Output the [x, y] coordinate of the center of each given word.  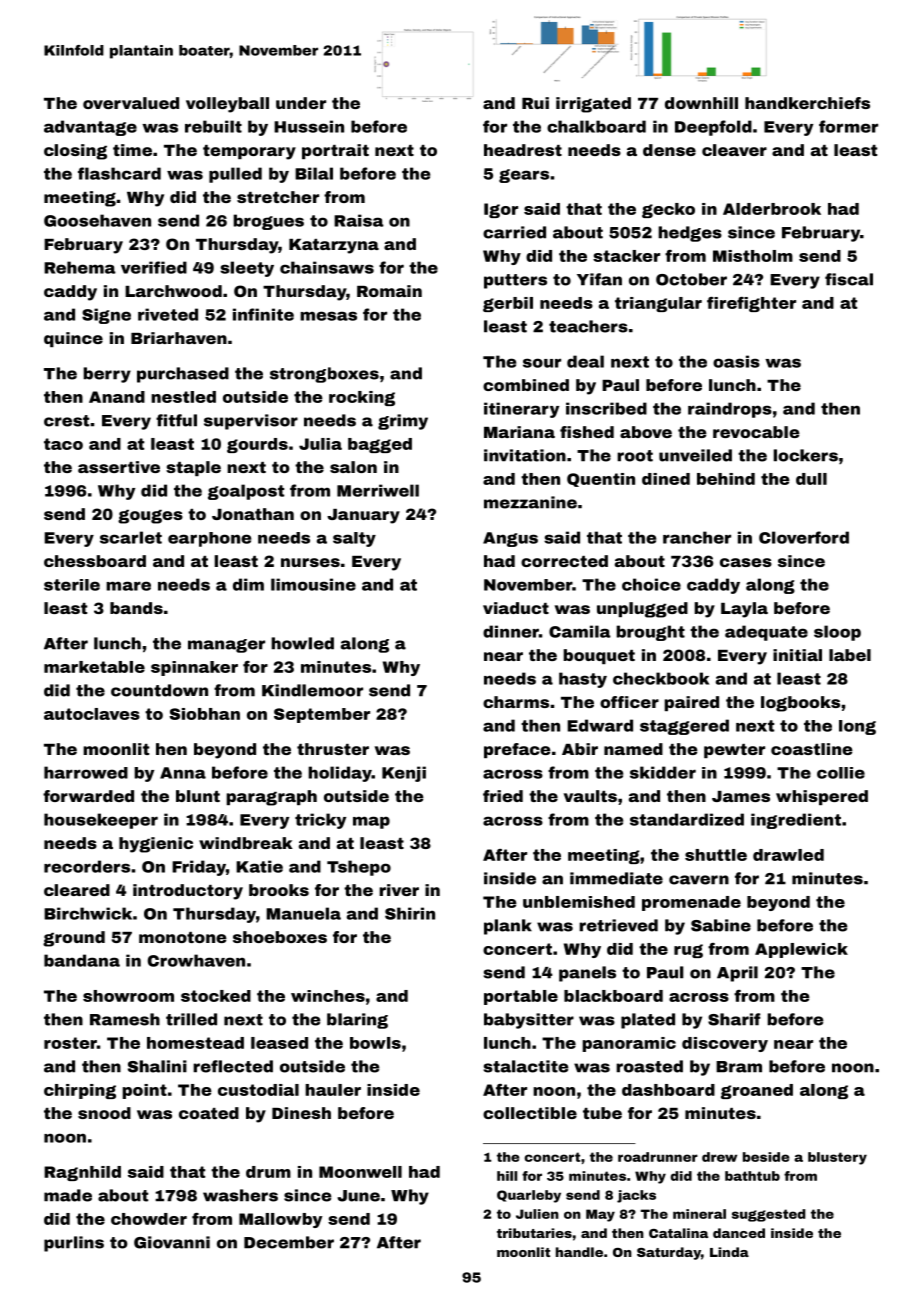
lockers [806, 455]
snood [104, 1113]
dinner [511, 631]
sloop [837, 633]
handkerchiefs [807, 103]
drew [719, 1157]
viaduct [516, 608]
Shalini [157, 1066]
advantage [90, 128]
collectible [530, 1113]
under [301, 103]
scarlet [131, 537]
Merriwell [378, 490]
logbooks [800, 704]
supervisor [251, 422]
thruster [333, 749]
